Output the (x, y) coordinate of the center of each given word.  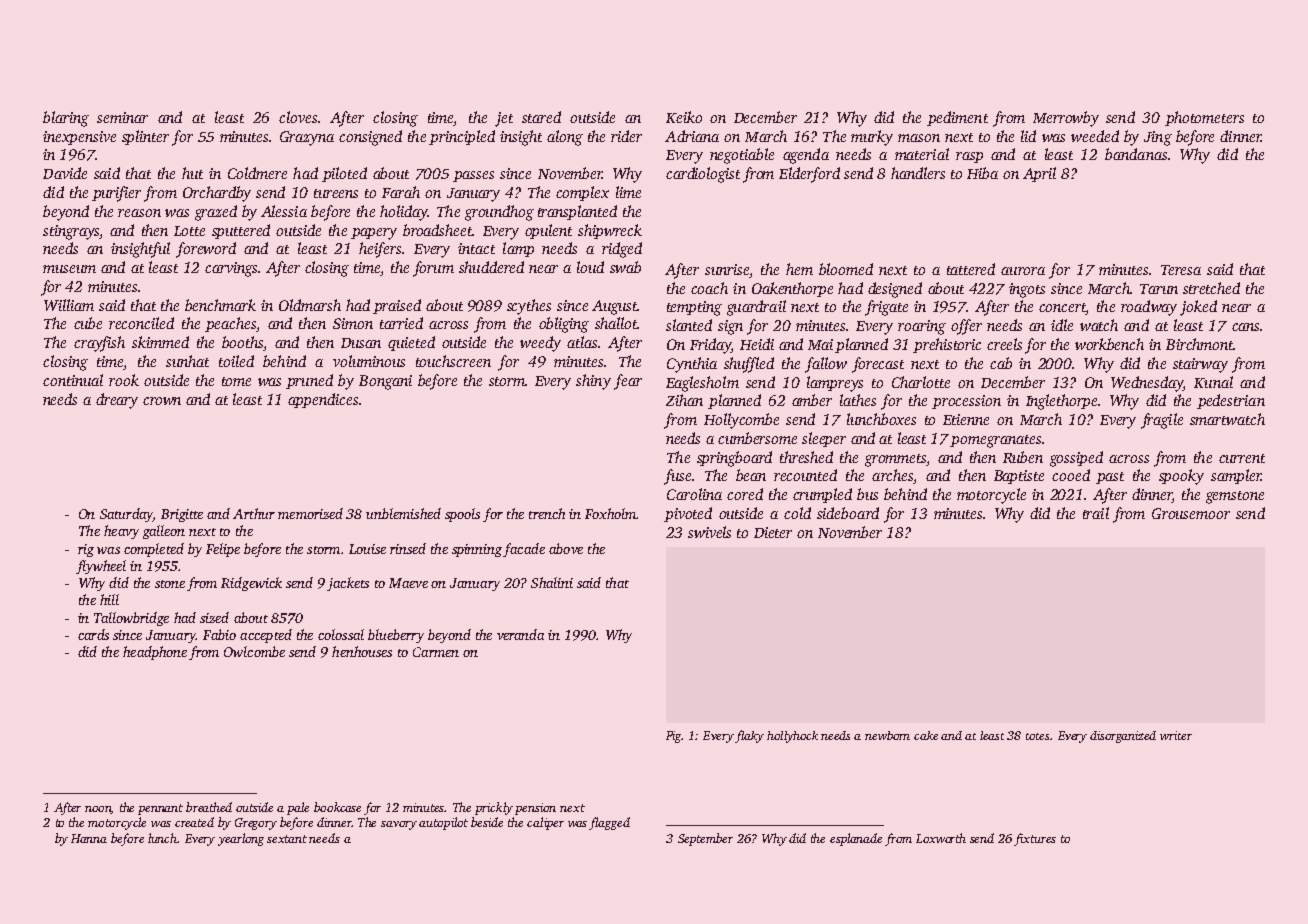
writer (1176, 735)
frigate (886, 308)
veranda (520, 634)
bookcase (337, 807)
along (565, 138)
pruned (309, 381)
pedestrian (1231, 401)
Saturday (126, 515)
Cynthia (692, 365)
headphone (155, 653)
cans (1245, 327)
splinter (145, 137)
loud (590, 267)
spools (462, 515)
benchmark (220, 305)
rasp (969, 157)
